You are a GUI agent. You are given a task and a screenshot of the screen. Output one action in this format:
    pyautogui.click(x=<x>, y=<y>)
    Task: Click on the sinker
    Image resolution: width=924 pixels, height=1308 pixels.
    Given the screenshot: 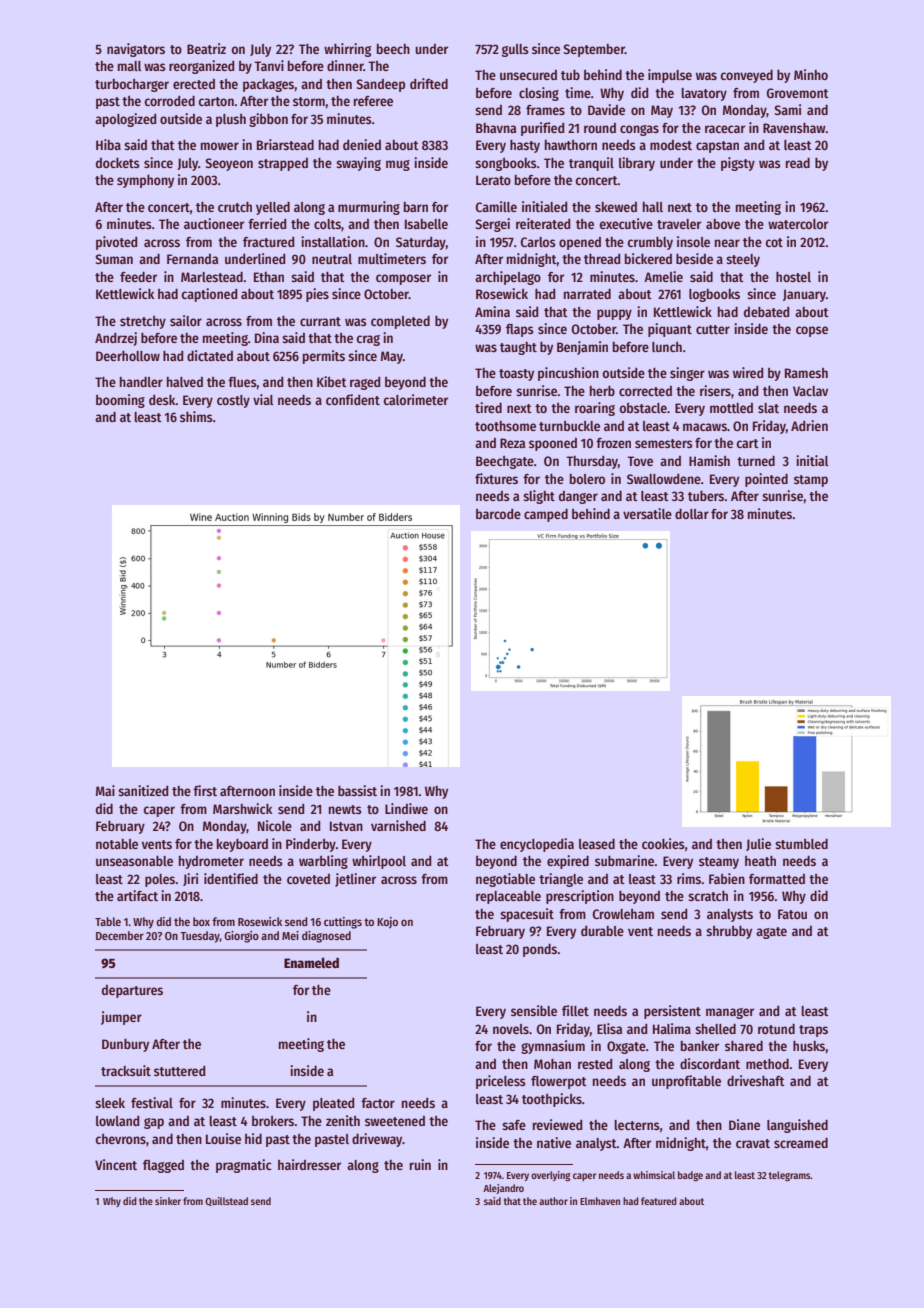 What is the action you would take?
    pyautogui.click(x=168, y=1201)
